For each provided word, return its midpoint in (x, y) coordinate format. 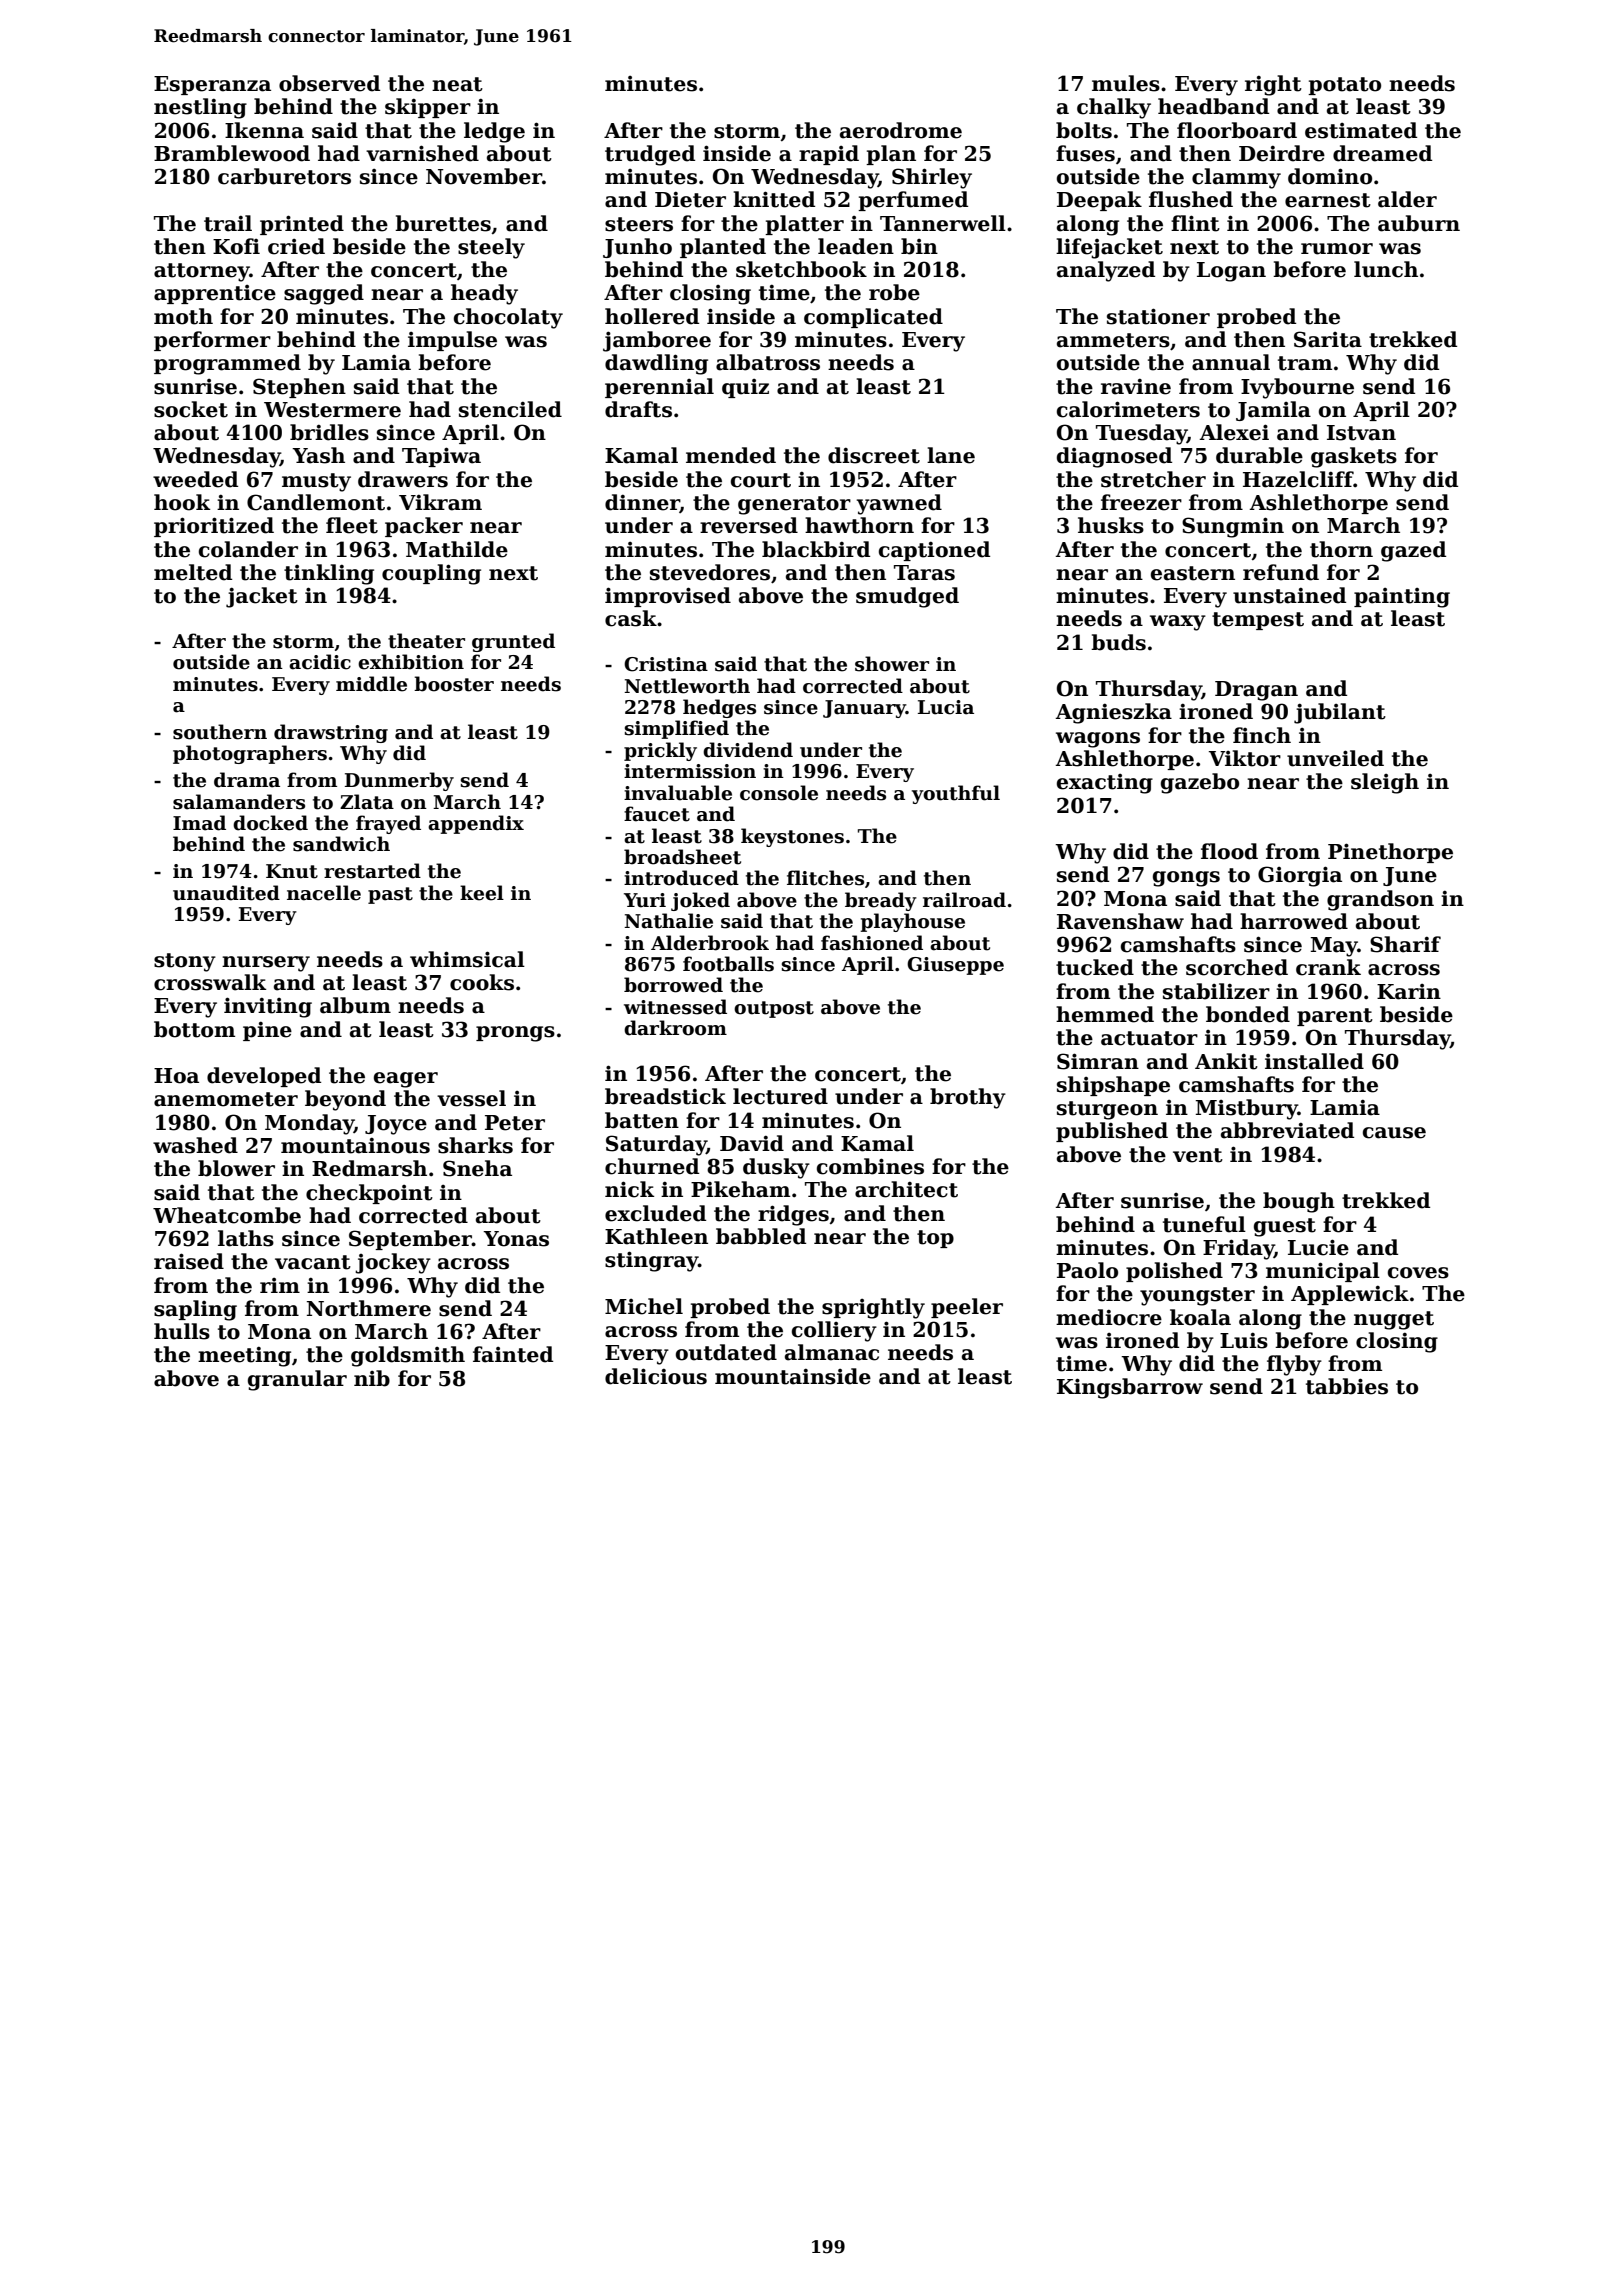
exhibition (411, 662)
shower (892, 664)
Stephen (299, 388)
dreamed (1382, 153)
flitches (825, 878)
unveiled (1335, 758)
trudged (650, 155)
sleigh (1385, 783)
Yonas (516, 1239)
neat (457, 84)
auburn (1419, 223)
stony (185, 962)
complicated (873, 318)
